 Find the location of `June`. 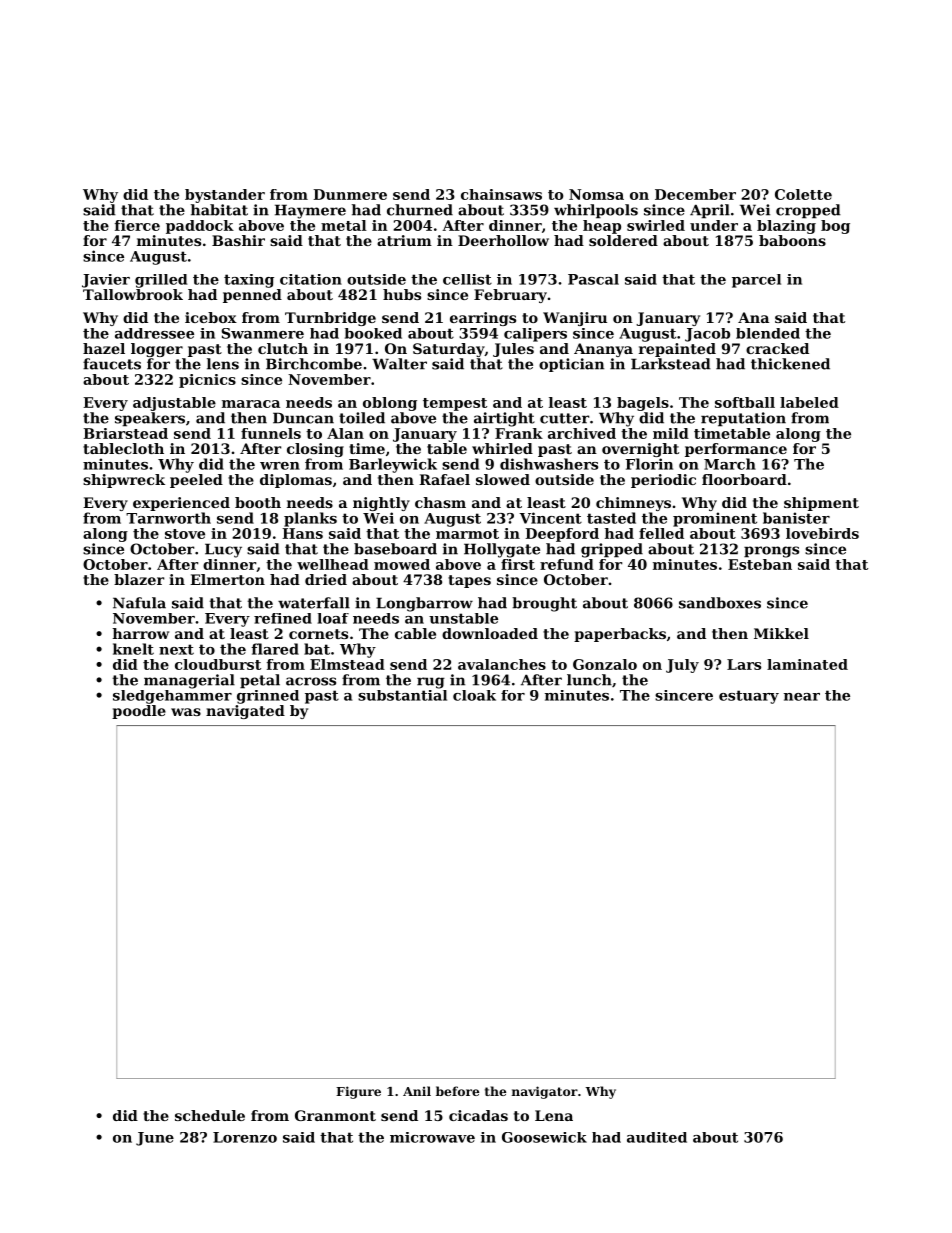

June is located at coordinates (155, 1139).
